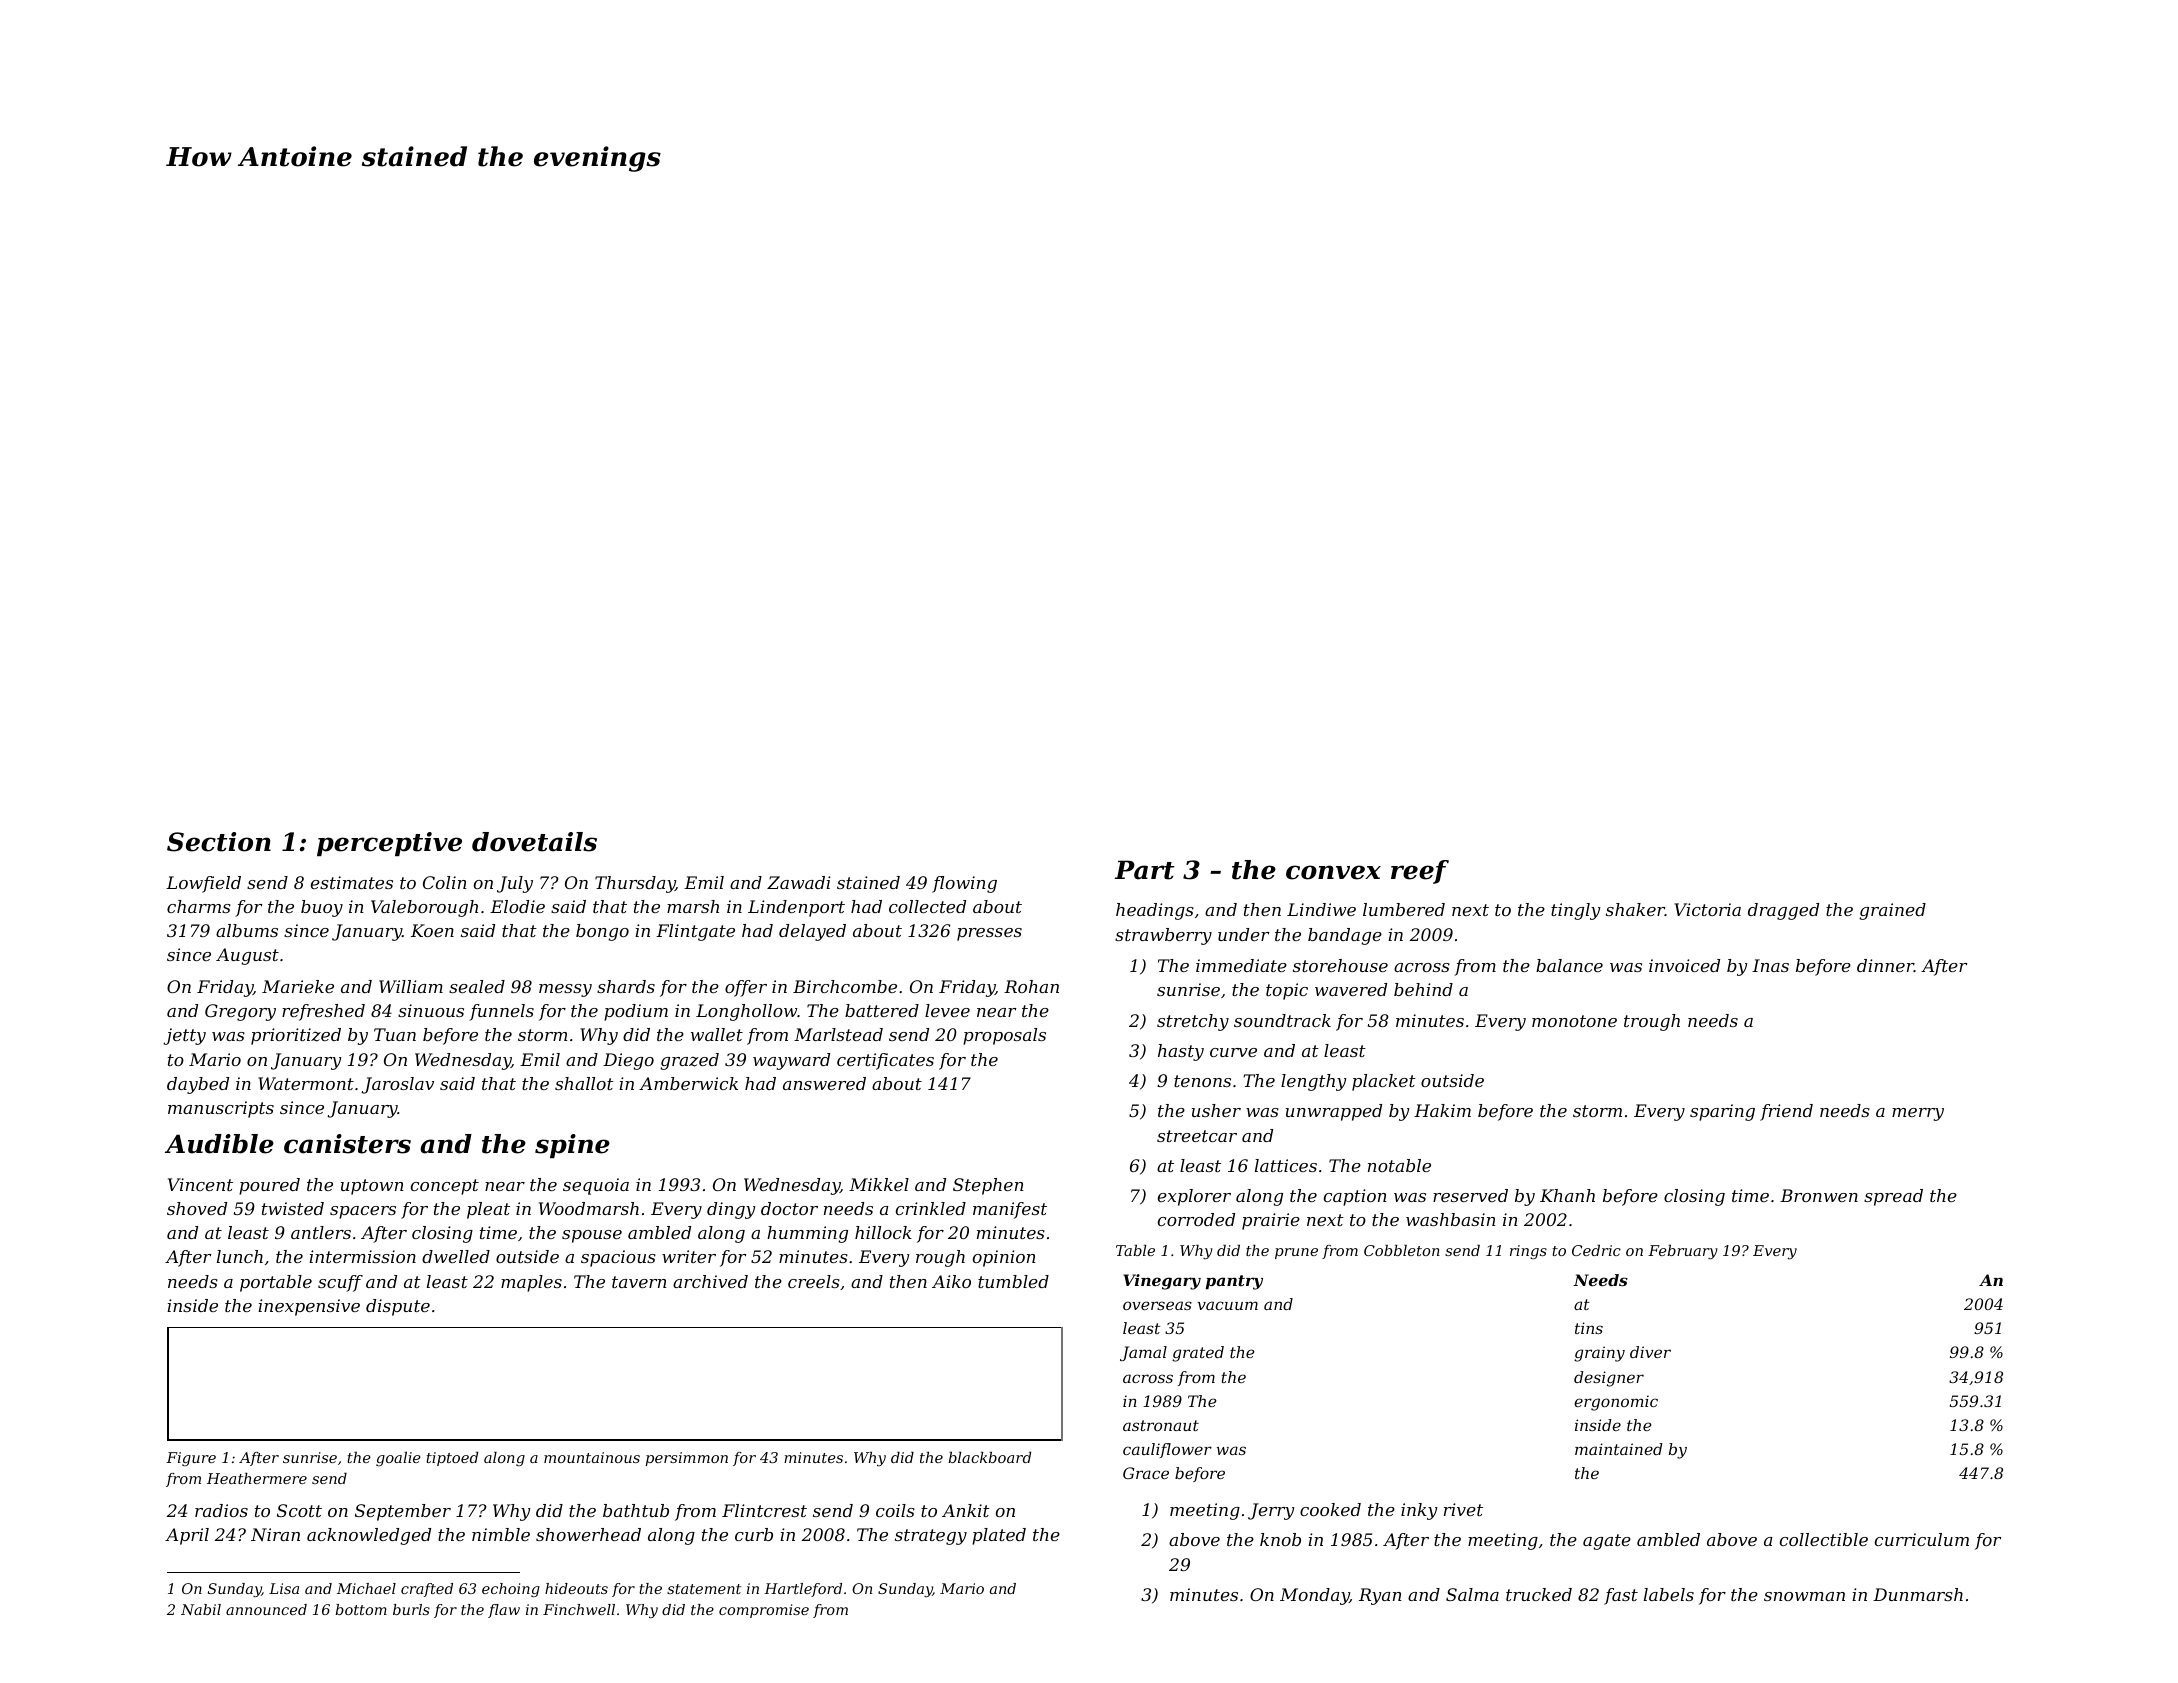 This page has height=1683, width=2178. I want to click on diver, so click(1650, 1352).
